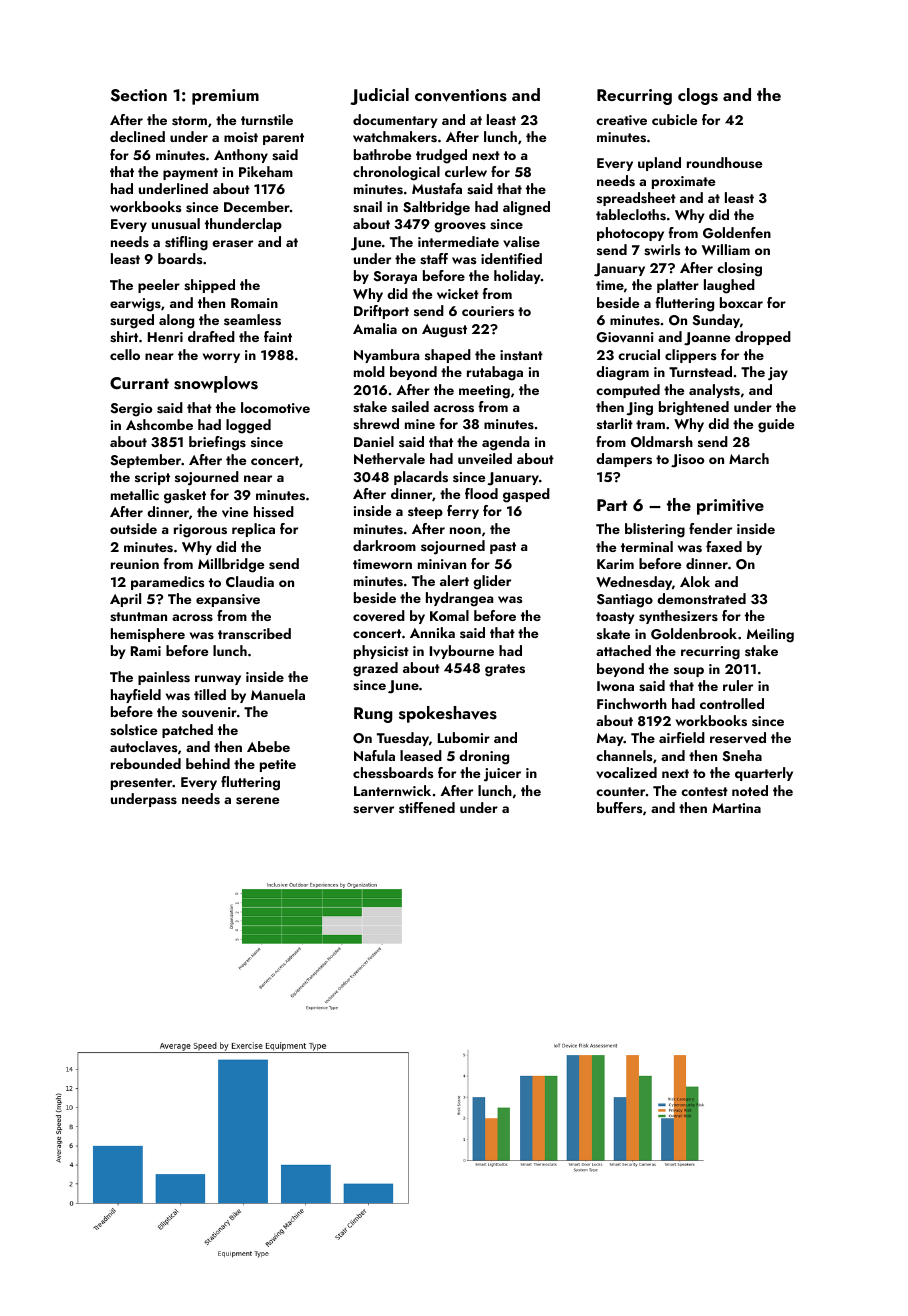  What do you see at coordinates (639, 354) in the screenshot?
I see `crucial` at bounding box center [639, 354].
